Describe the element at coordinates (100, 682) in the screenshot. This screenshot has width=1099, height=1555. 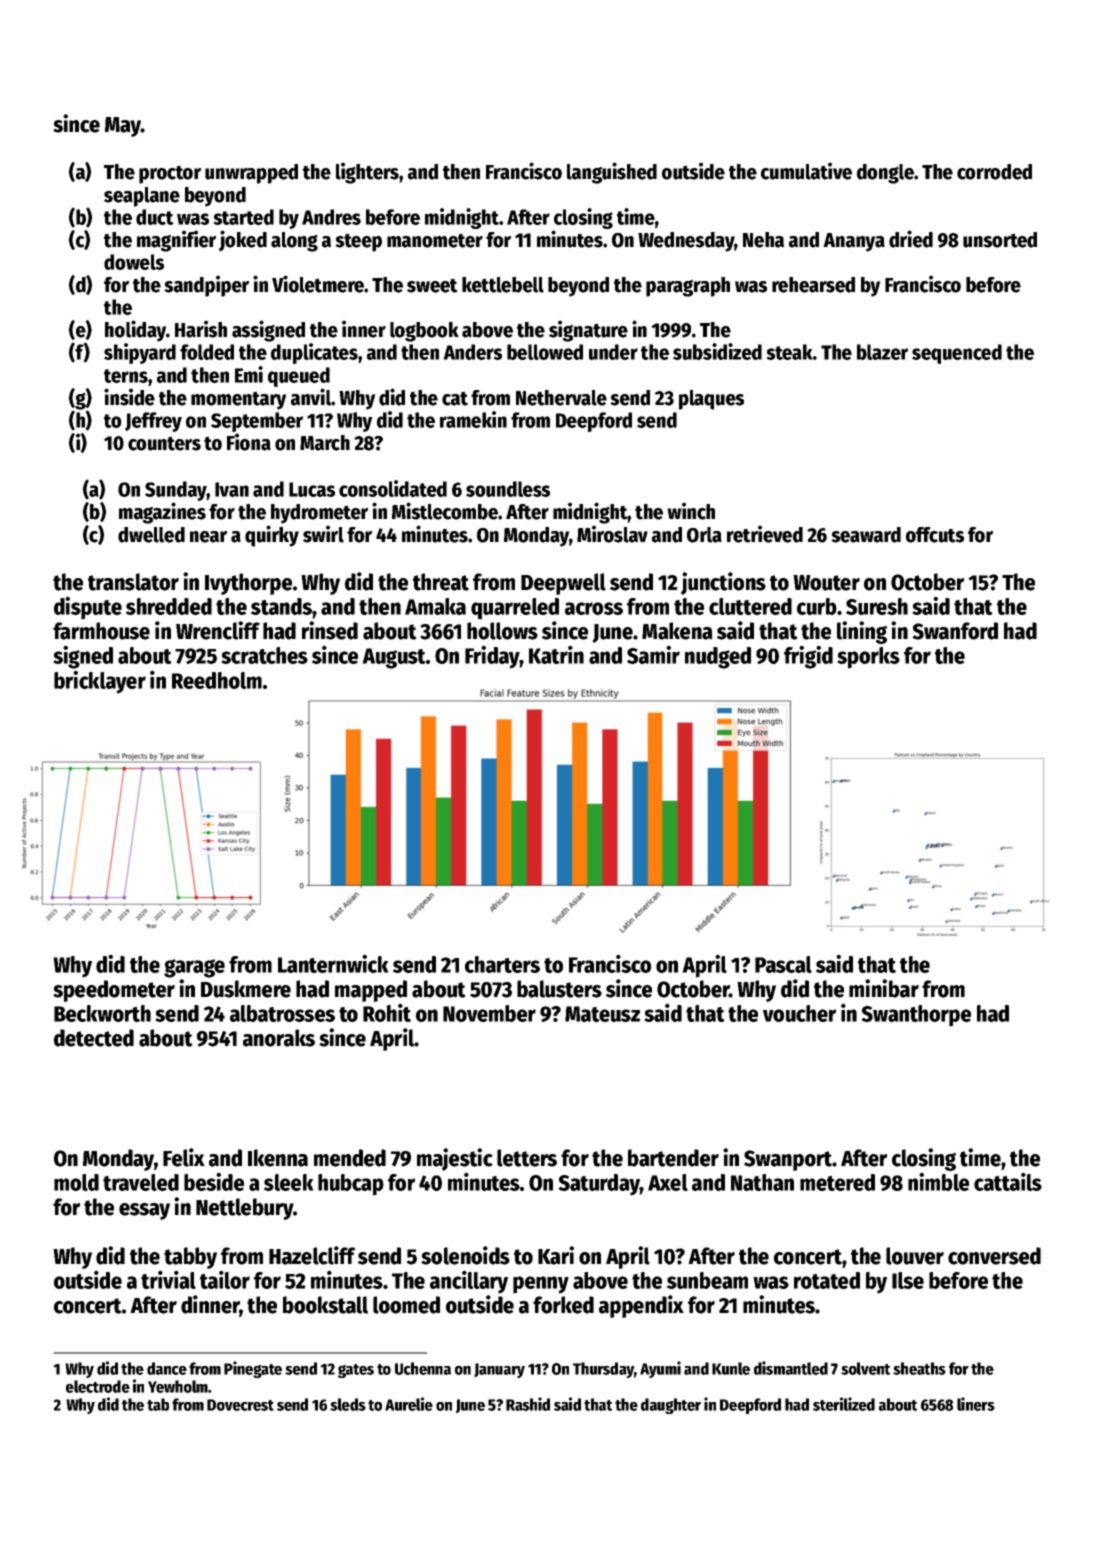
I see `bricklayer` at that location.
